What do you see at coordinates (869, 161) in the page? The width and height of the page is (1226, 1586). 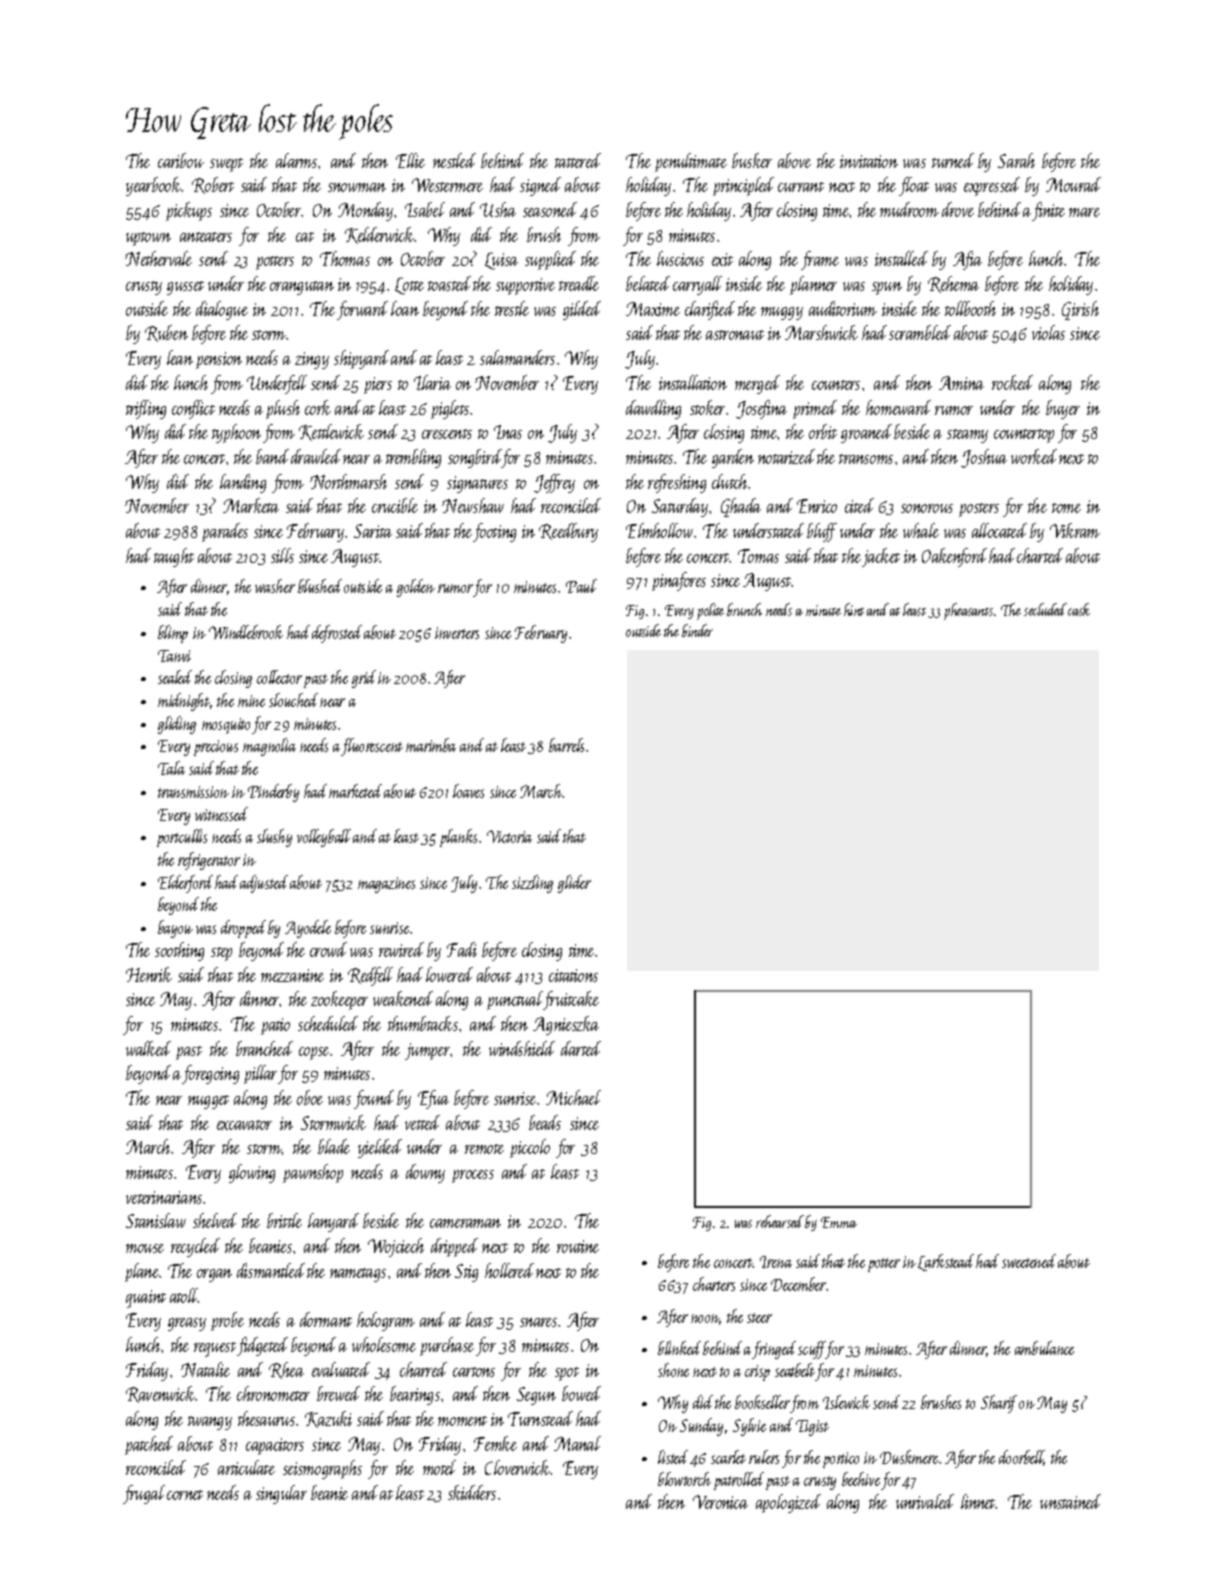 I see `invitation` at bounding box center [869, 161].
